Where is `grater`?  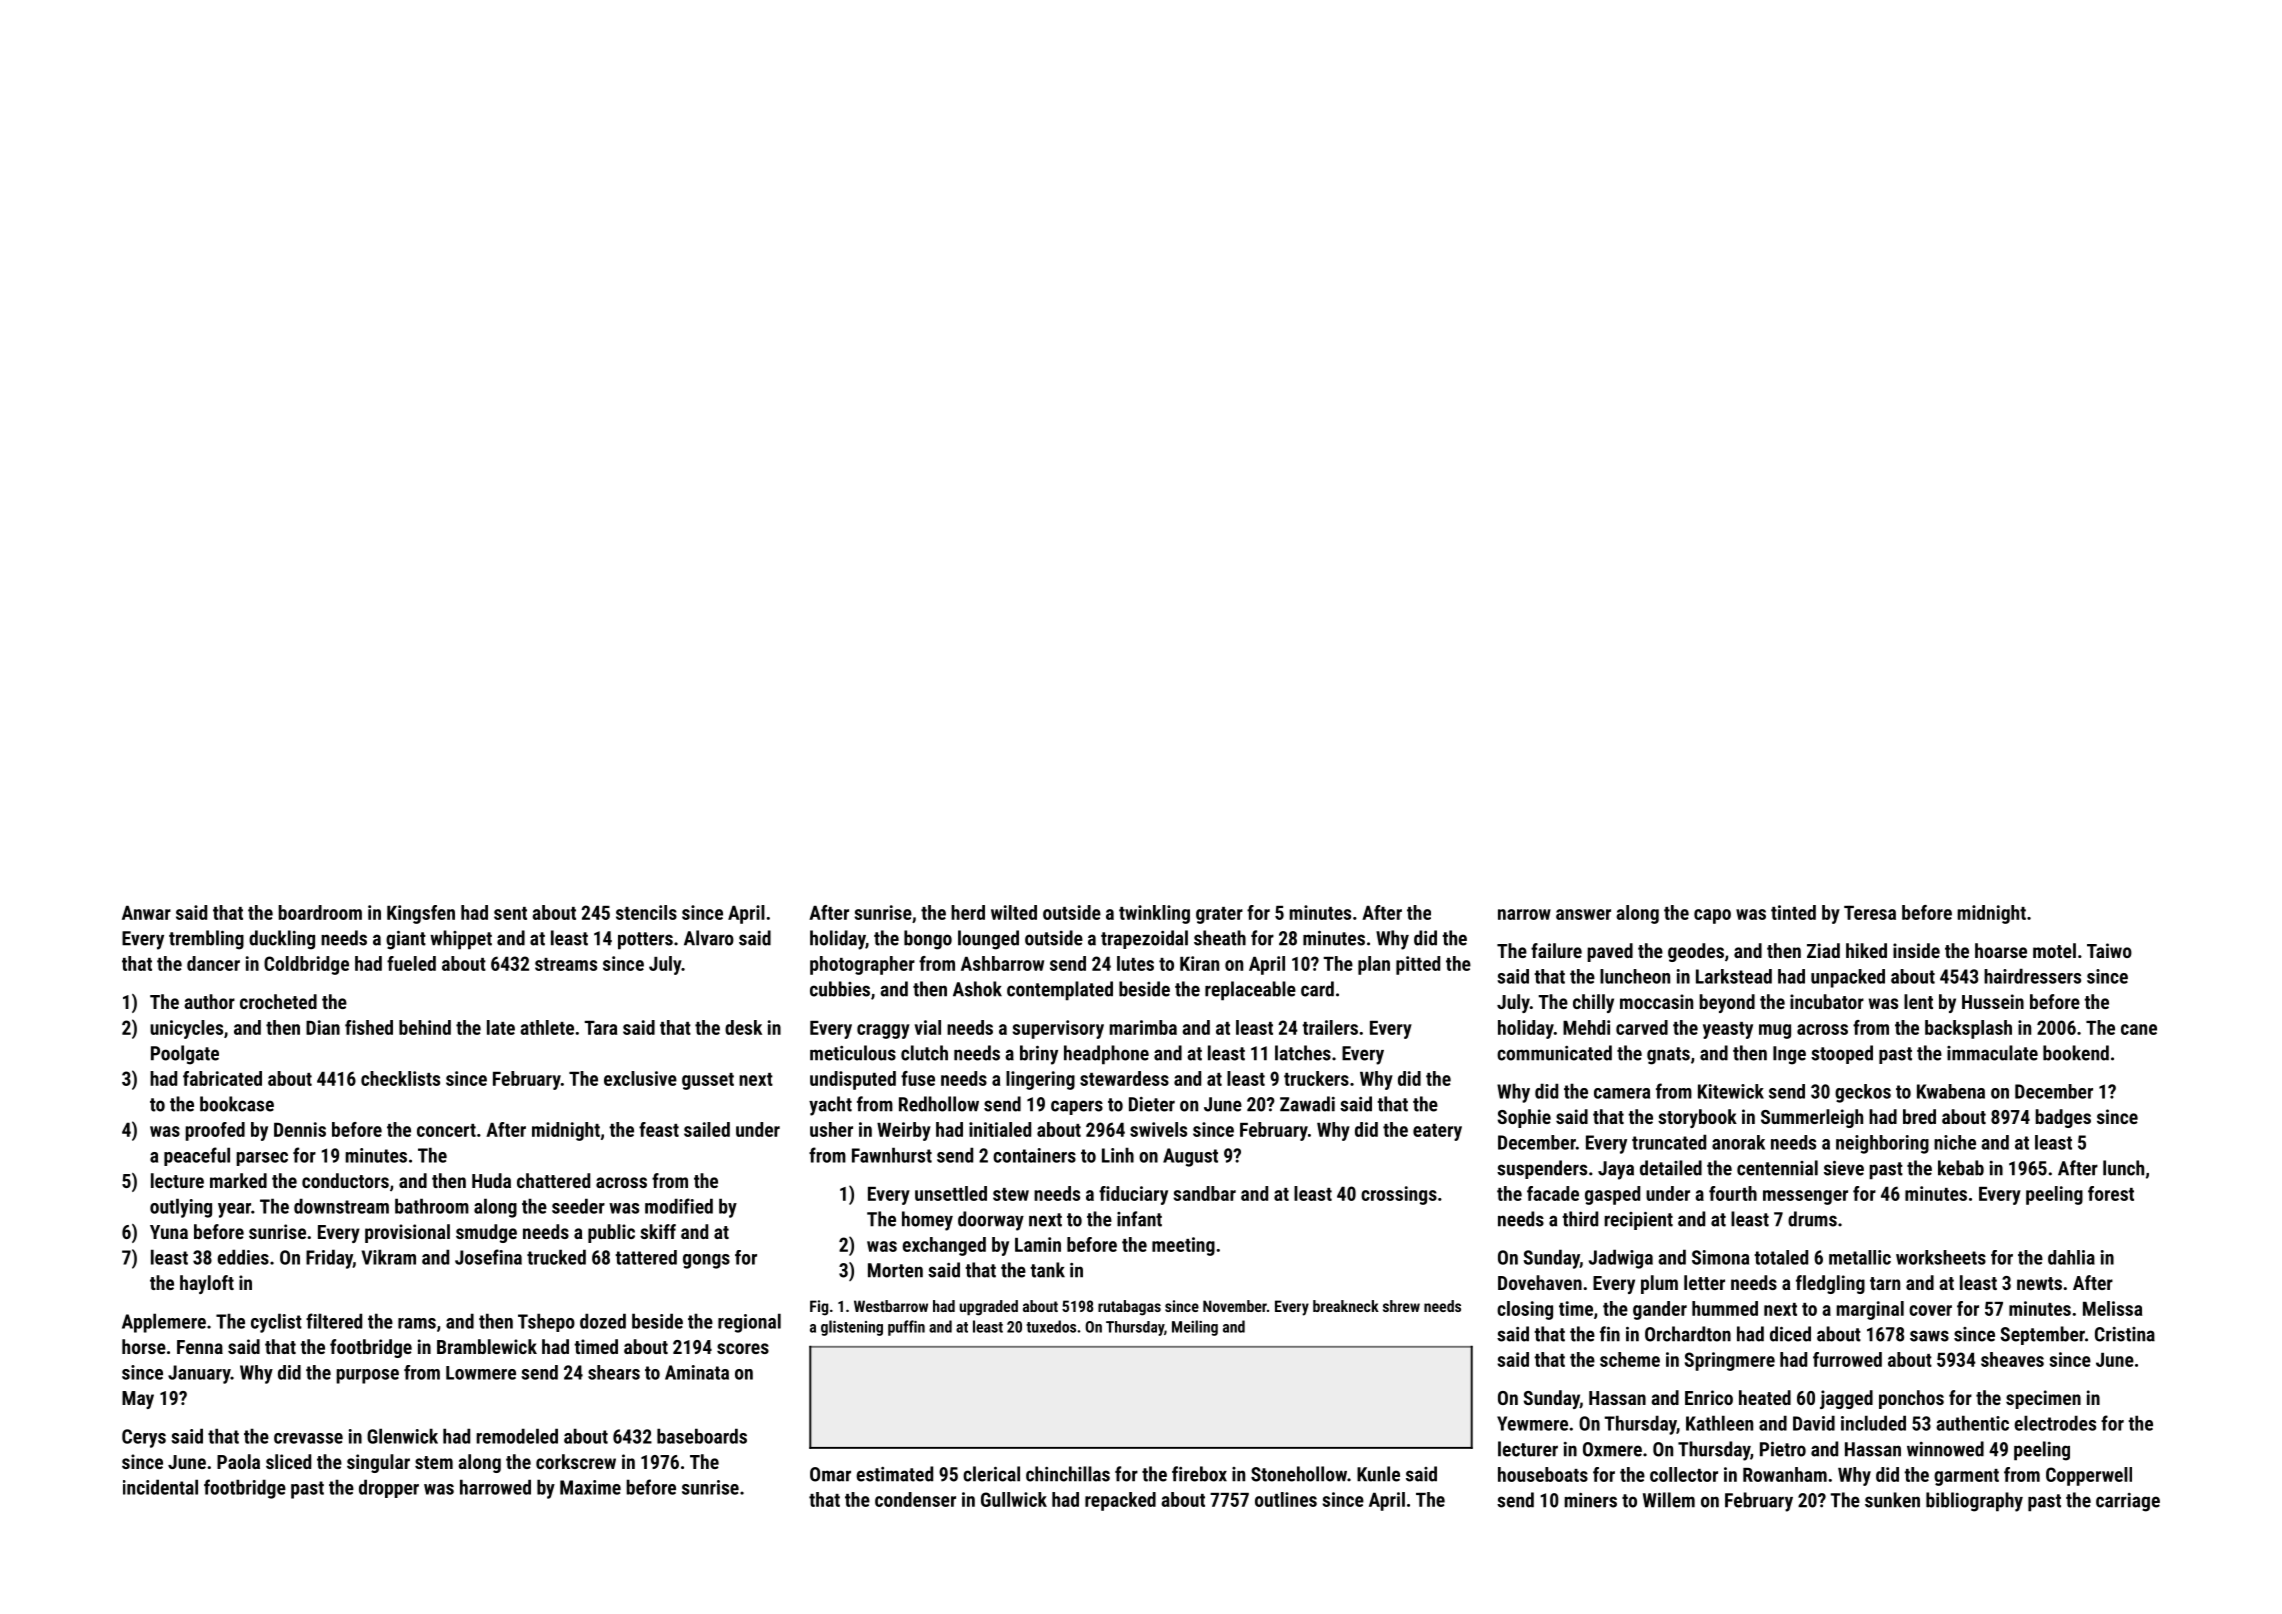 grater is located at coordinates (1219, 915).
